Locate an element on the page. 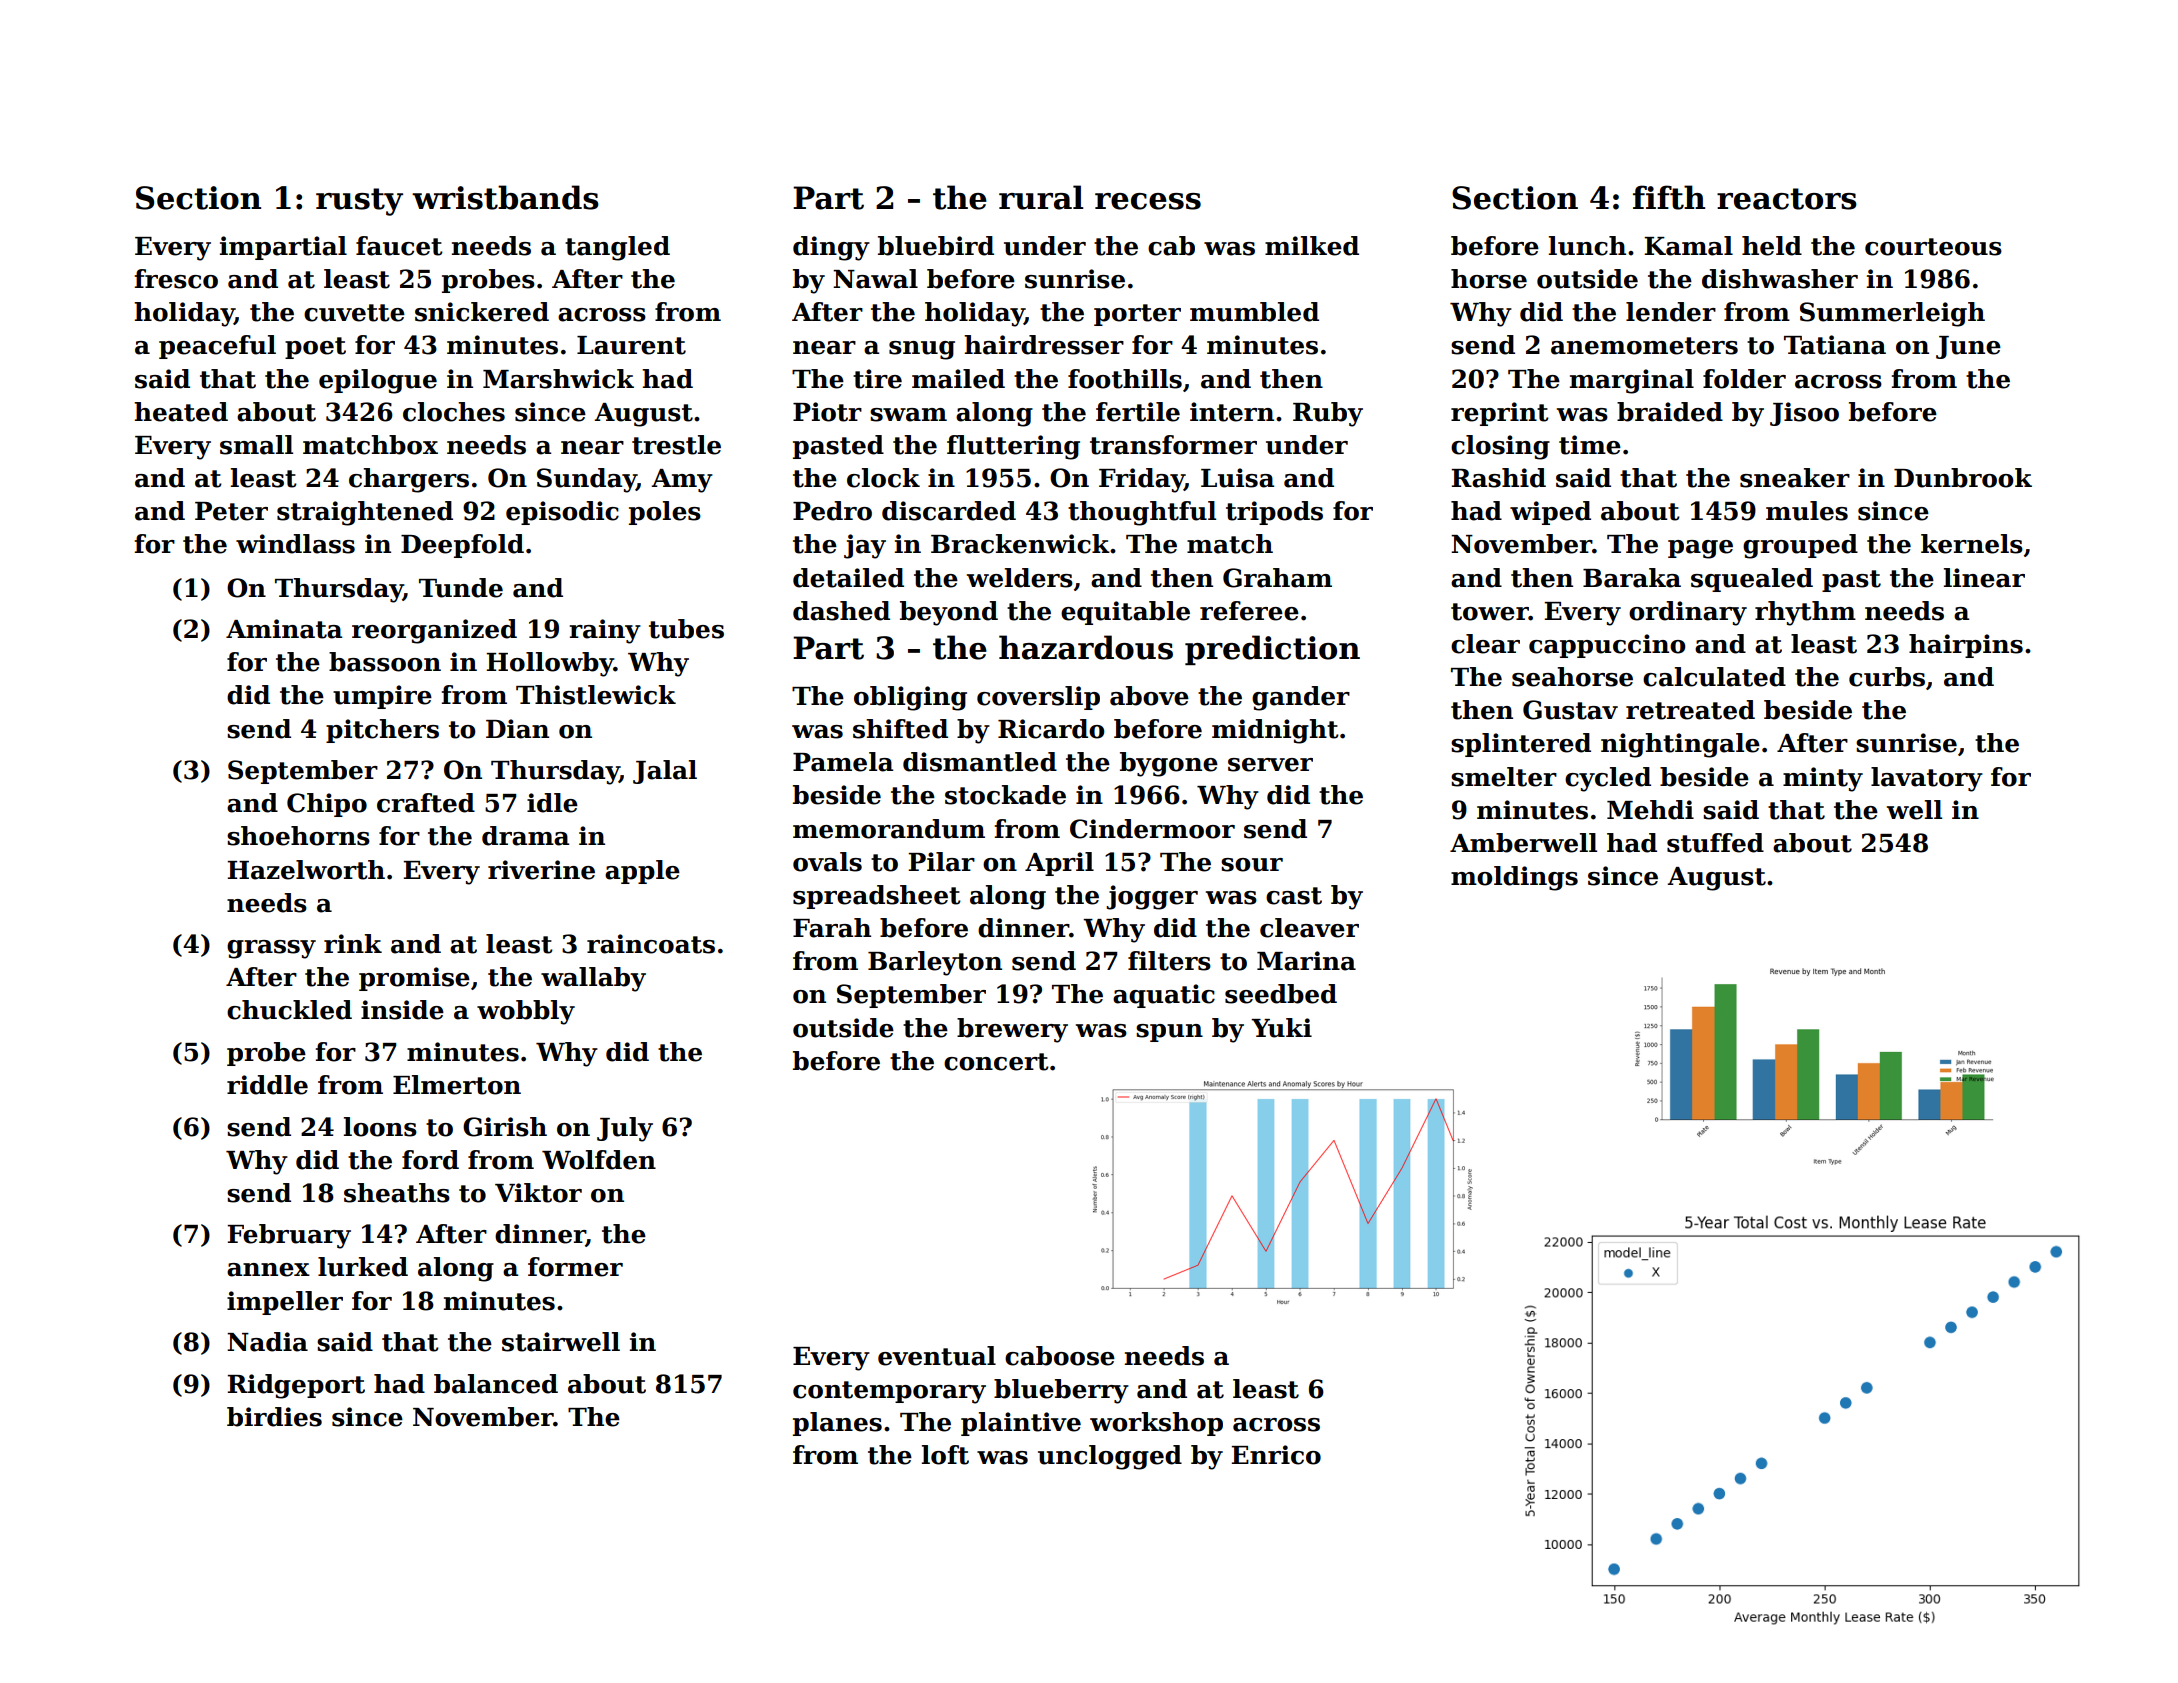 Image resolution: width=2178 pixels, height=1683 pixels. rural is located at coordinates (1041, 197).
